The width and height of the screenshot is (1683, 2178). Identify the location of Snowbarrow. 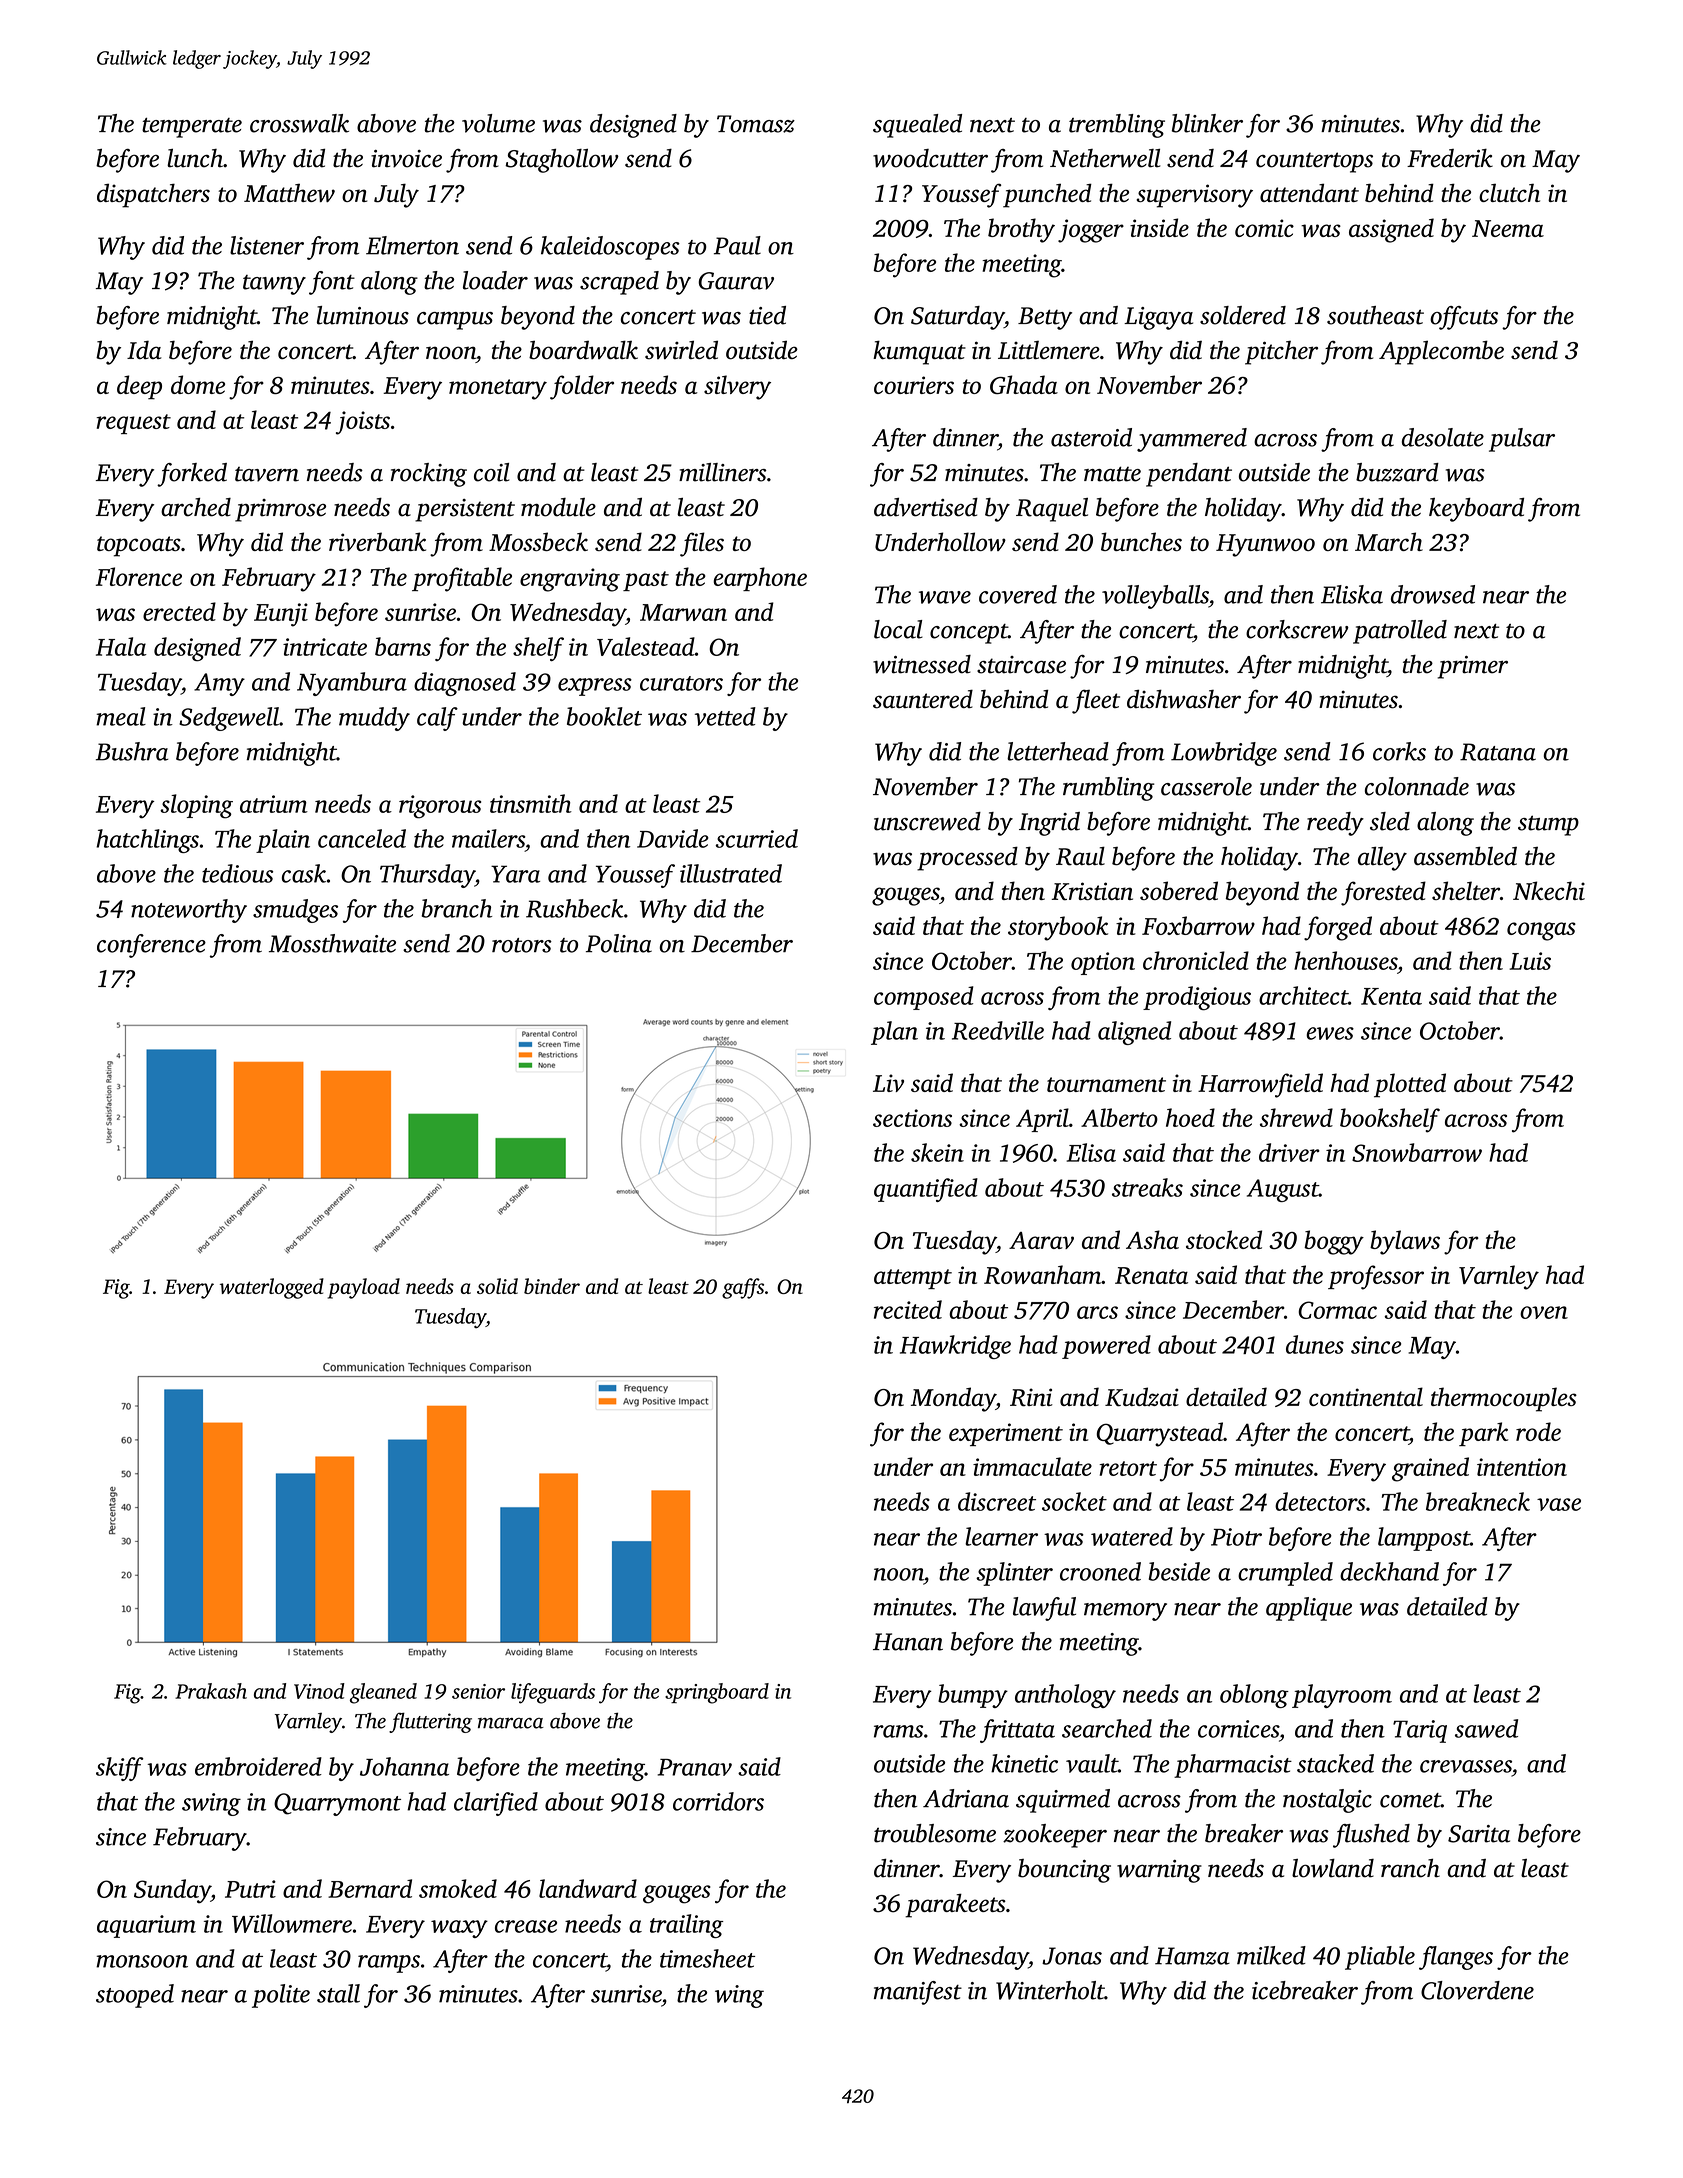
(1417, 1152).
